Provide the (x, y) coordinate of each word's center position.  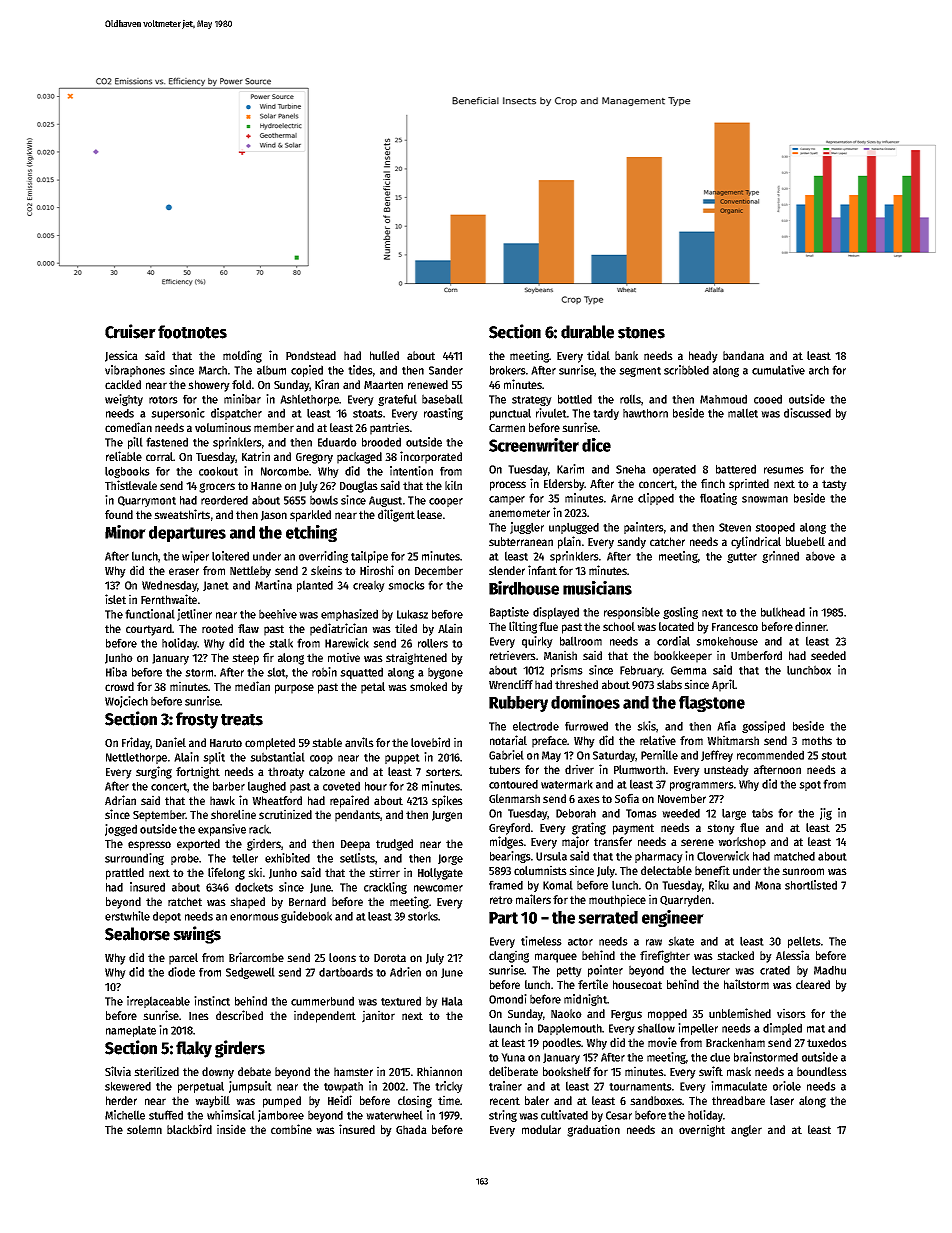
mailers (533, 899)
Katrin (256, 456)
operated (674, 470)
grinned (780, 557)
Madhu (830, 970)
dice (596, 445)
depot (167, 917)
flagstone (712, 704)
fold (241, 384)
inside (231, 1129)
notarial (508, 740)
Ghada (411, 1129)
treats (242, 720)
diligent (396, 515)
